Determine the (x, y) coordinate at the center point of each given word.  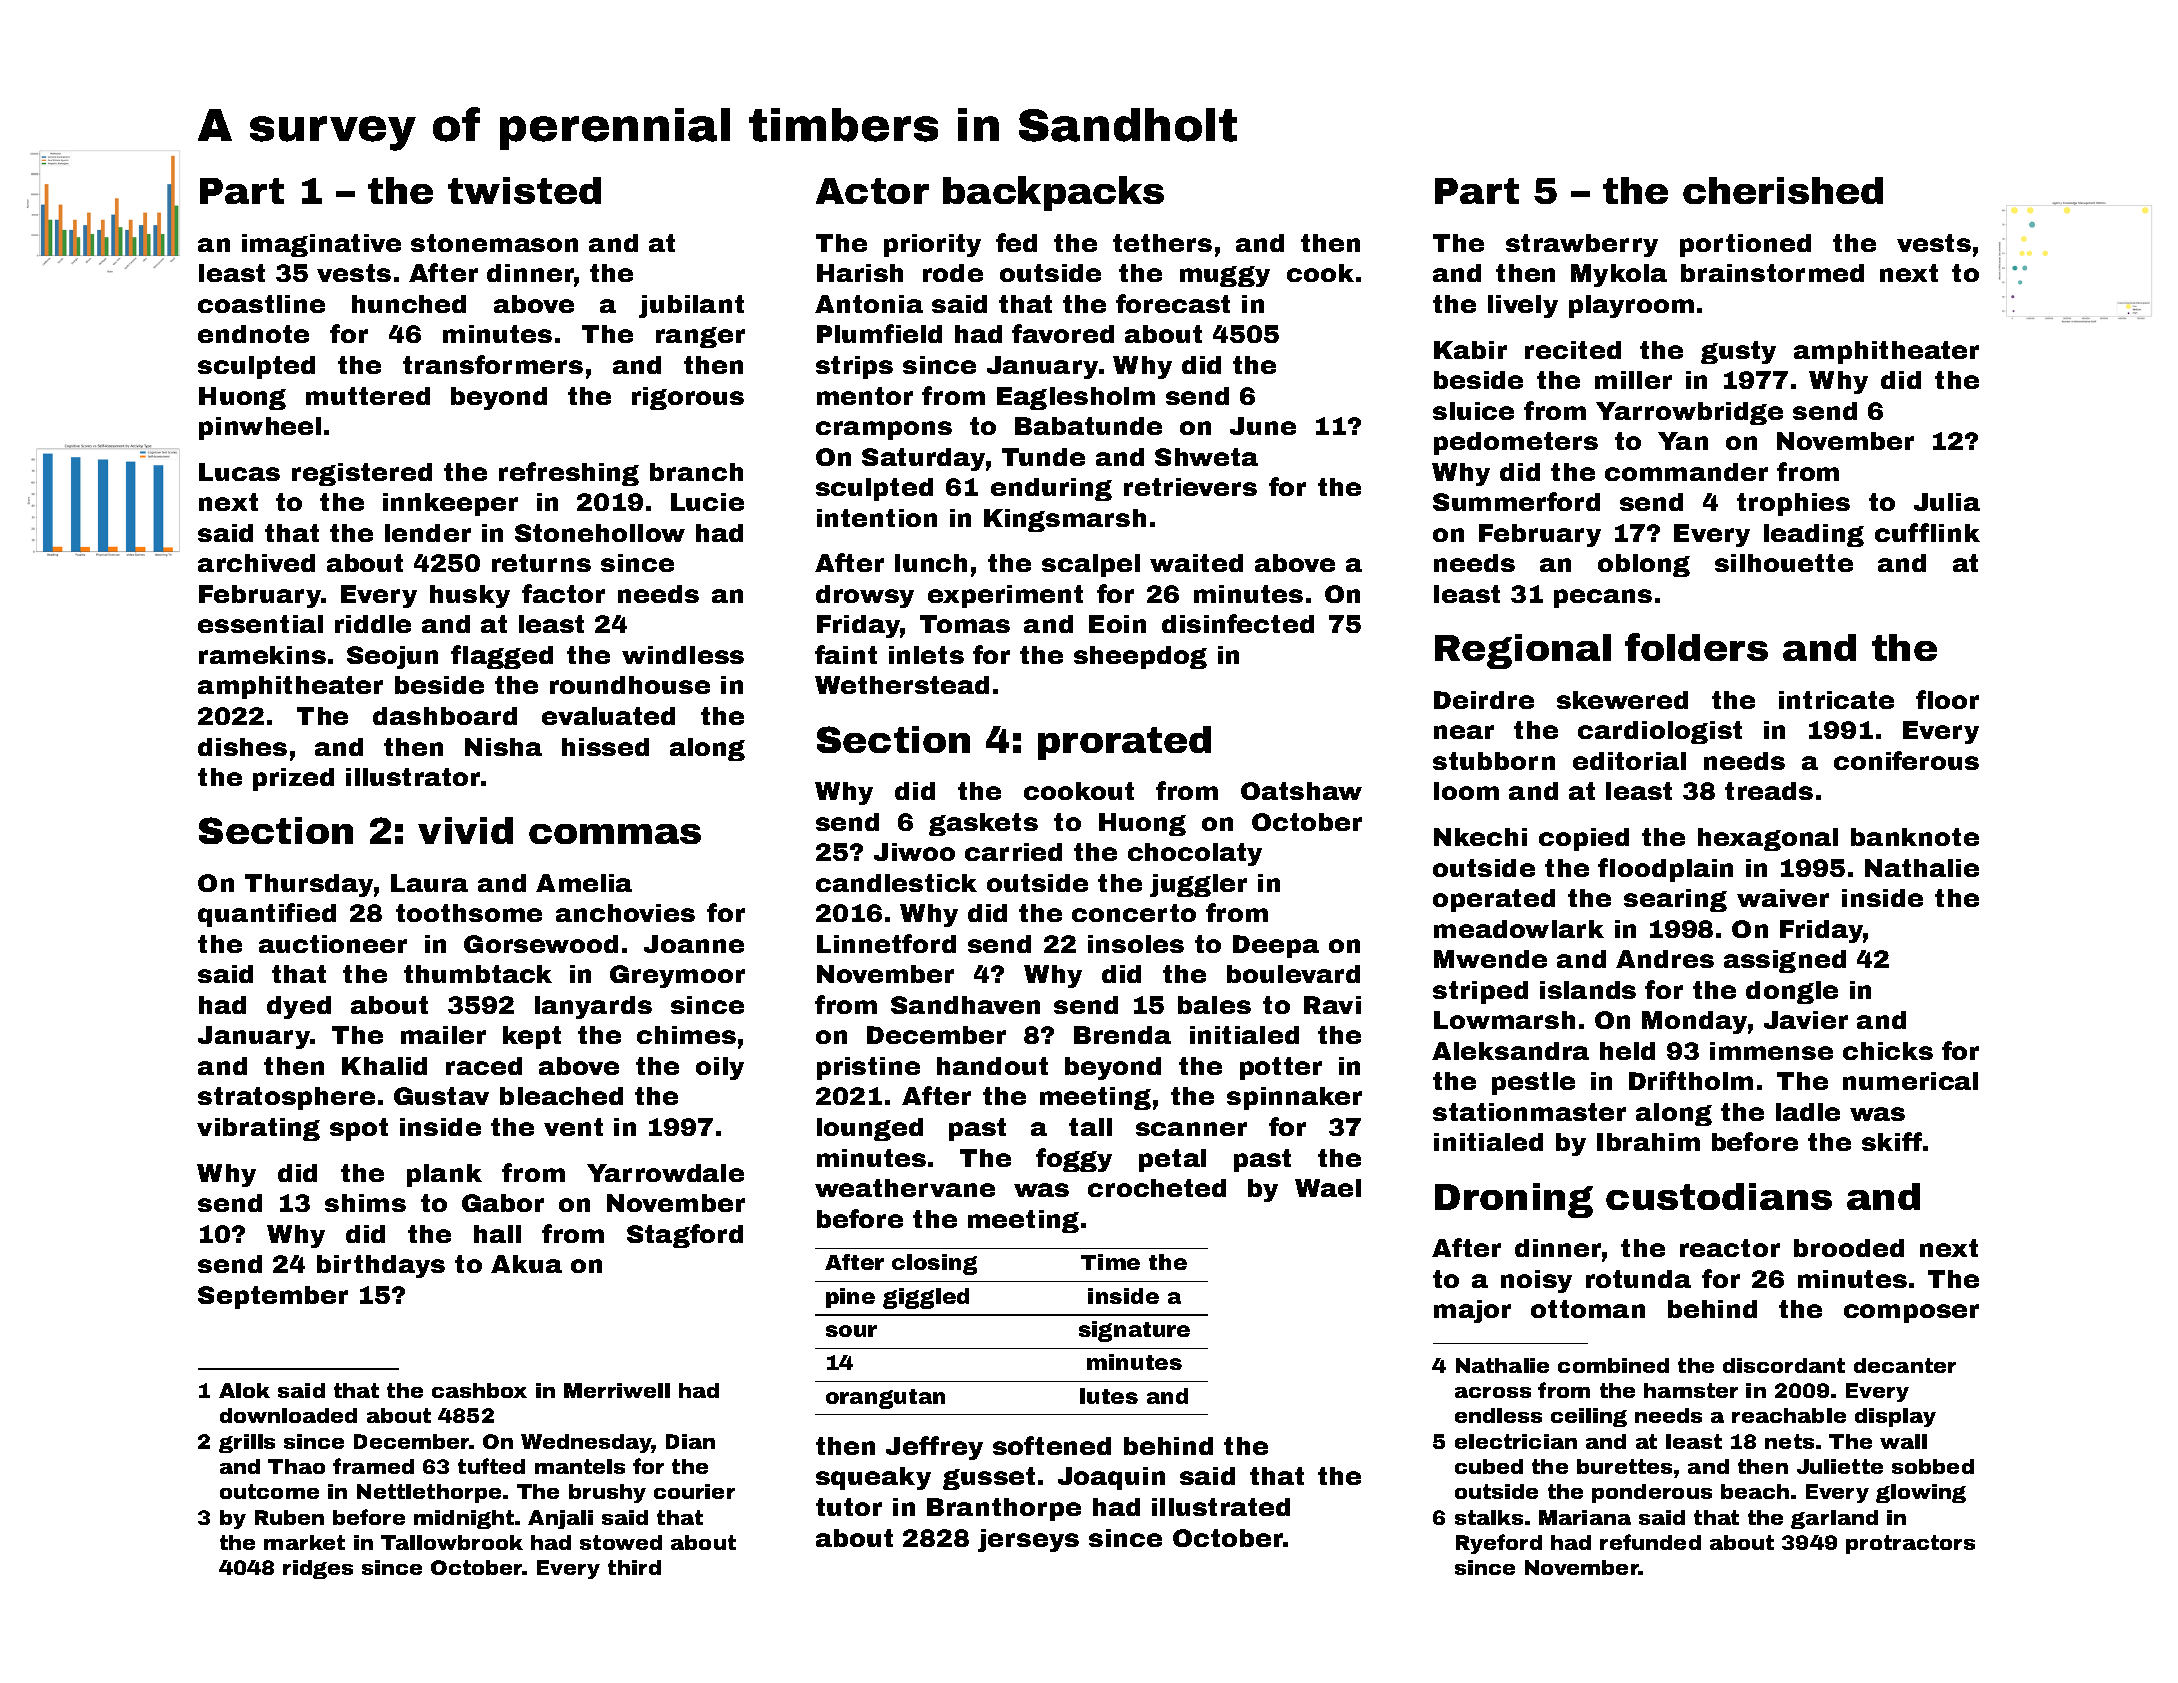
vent (573, 1127)
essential (260, 624)
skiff (1892, 1141)
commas (615, 834)
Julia (1947, 502)
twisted (524, 190)
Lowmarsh (1504, 1020)
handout (992, 1066)
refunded (1650, 1542)
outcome (269, 1491)
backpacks (1053, 193)
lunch (931, 563)
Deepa (1276, 946)
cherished (1783, 190)
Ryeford (1499, 1544)
